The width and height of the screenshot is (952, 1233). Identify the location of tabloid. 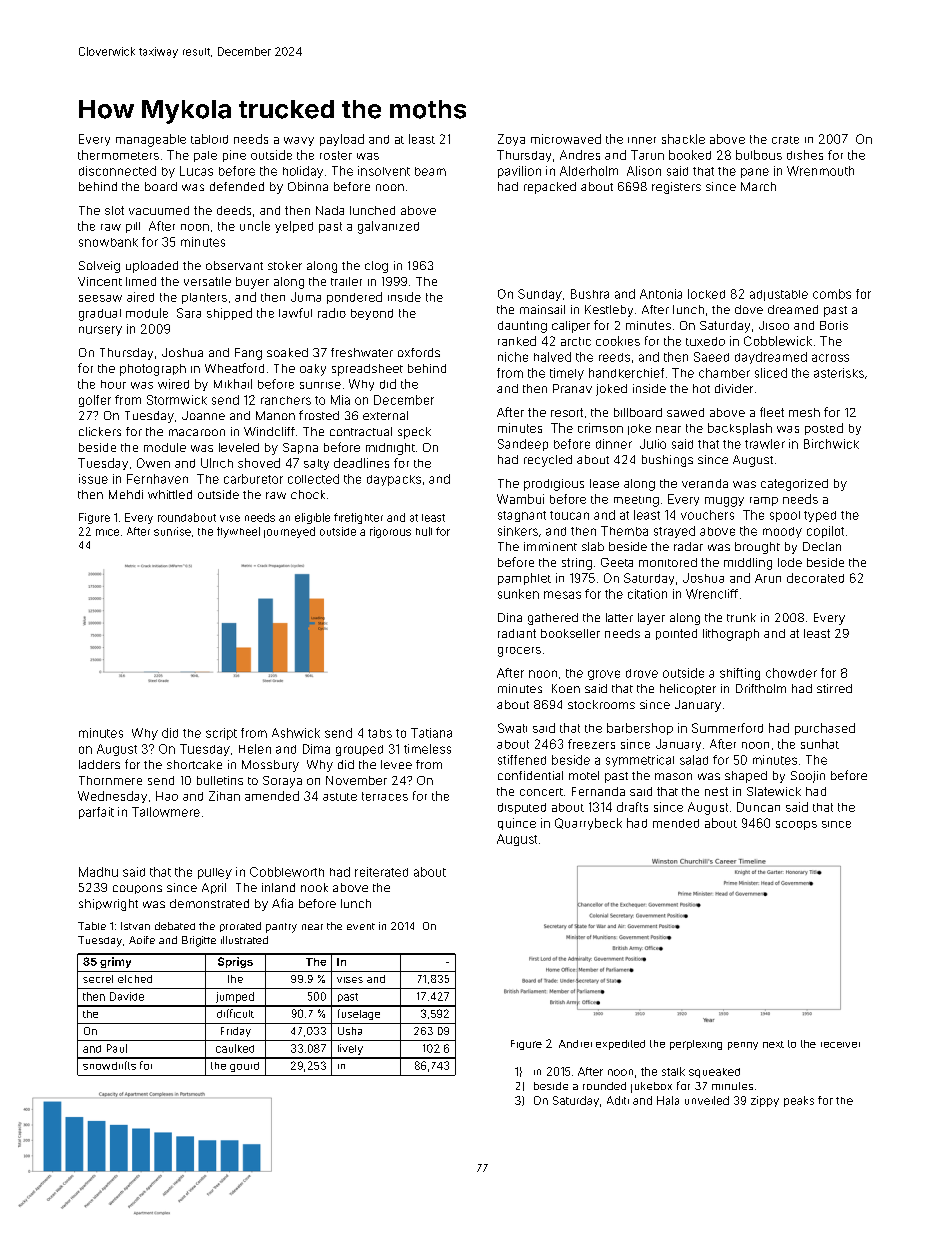
(209, 139).
